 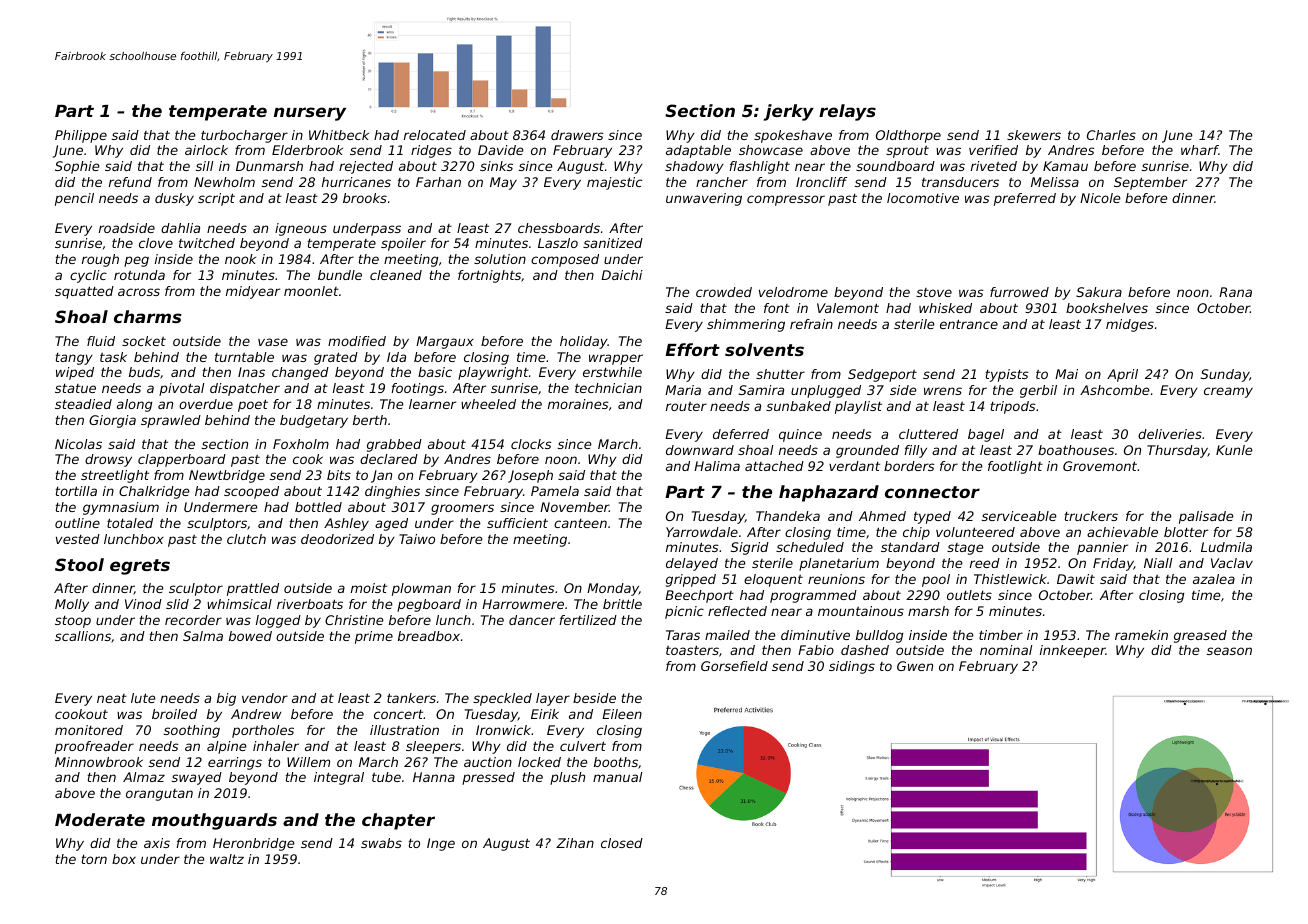 I want to click on connector, so click(x=932, y=492).
